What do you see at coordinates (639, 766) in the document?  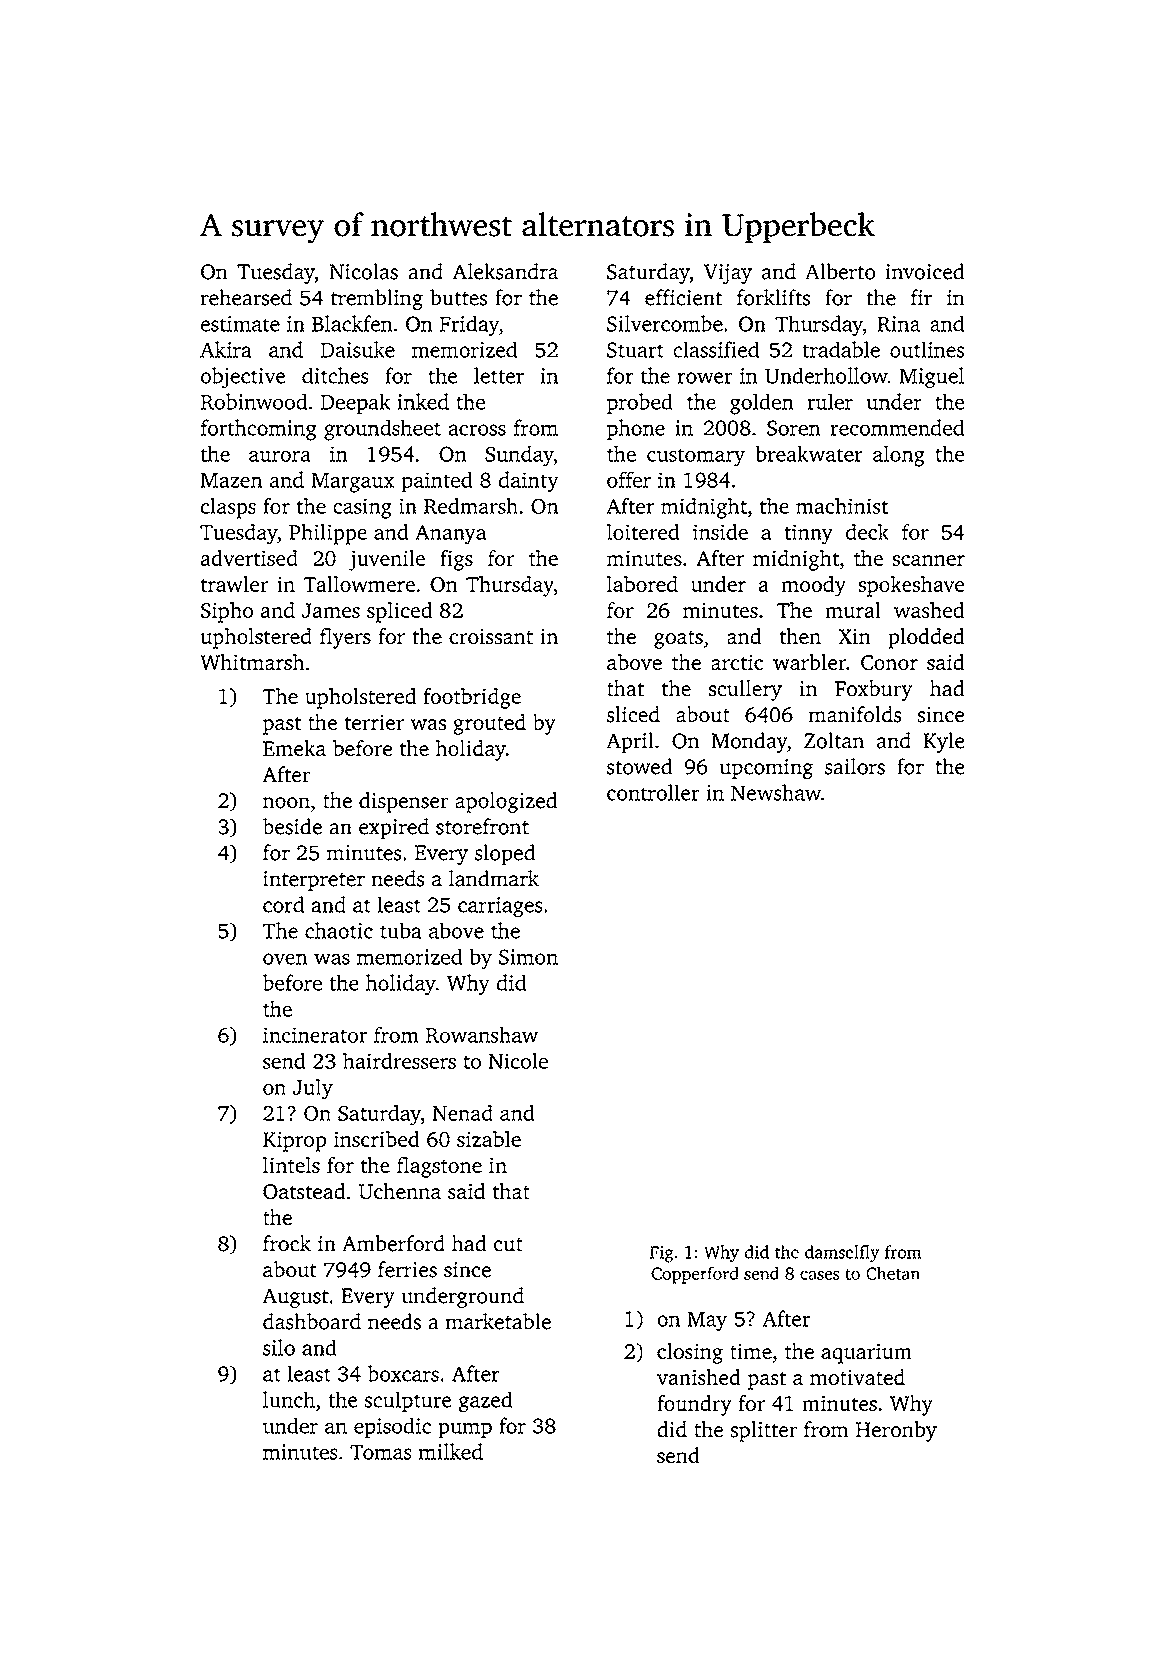 I see `stowed` at bounding box center [639, 766].
